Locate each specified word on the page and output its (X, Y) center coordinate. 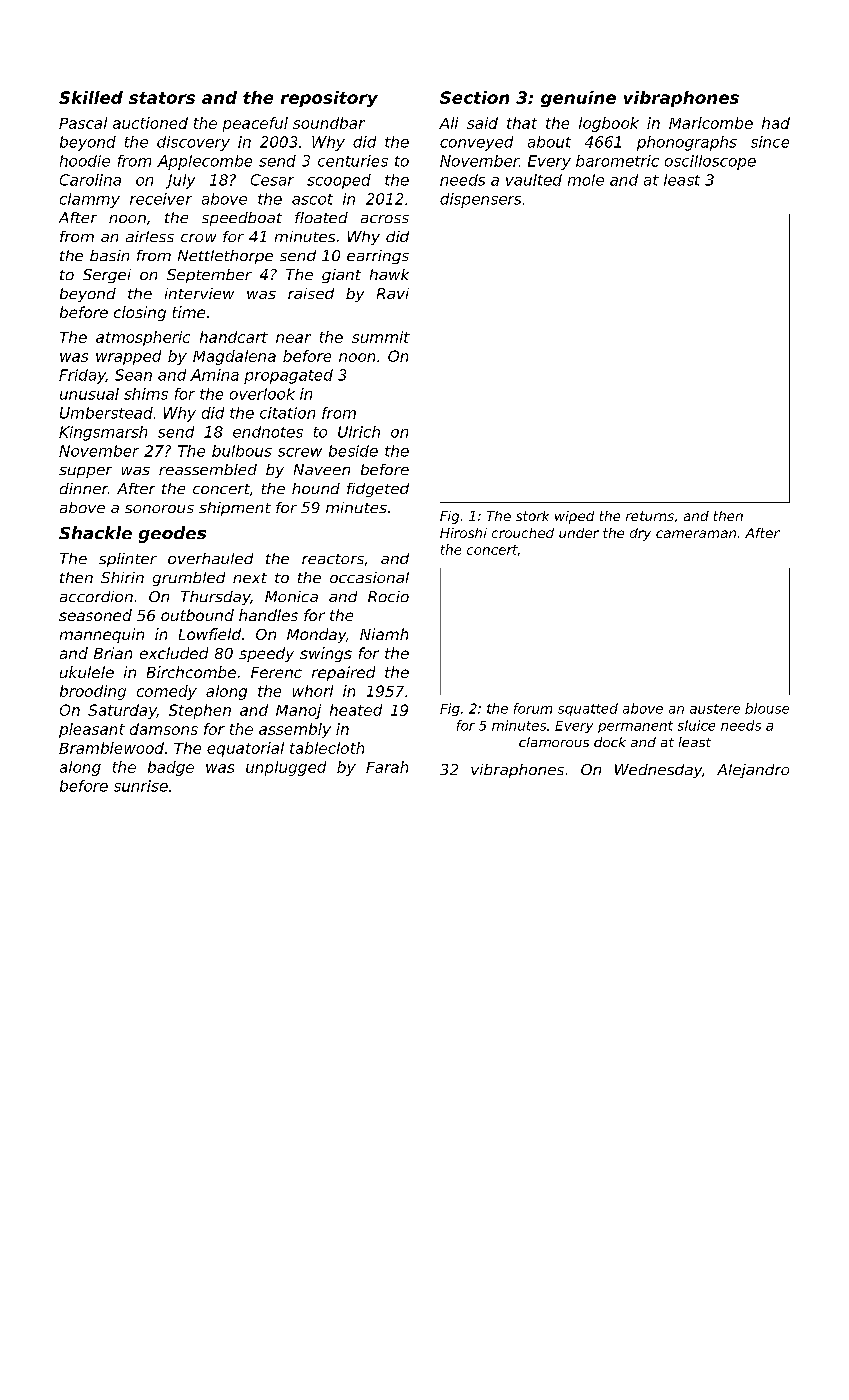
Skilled (91, 97)
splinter (128, 560)
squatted (588, 709)
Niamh (384, 634)
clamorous (554, 742)
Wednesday (658, 771)
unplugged (286, 768)
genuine (578, 99)
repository (329, 99)
